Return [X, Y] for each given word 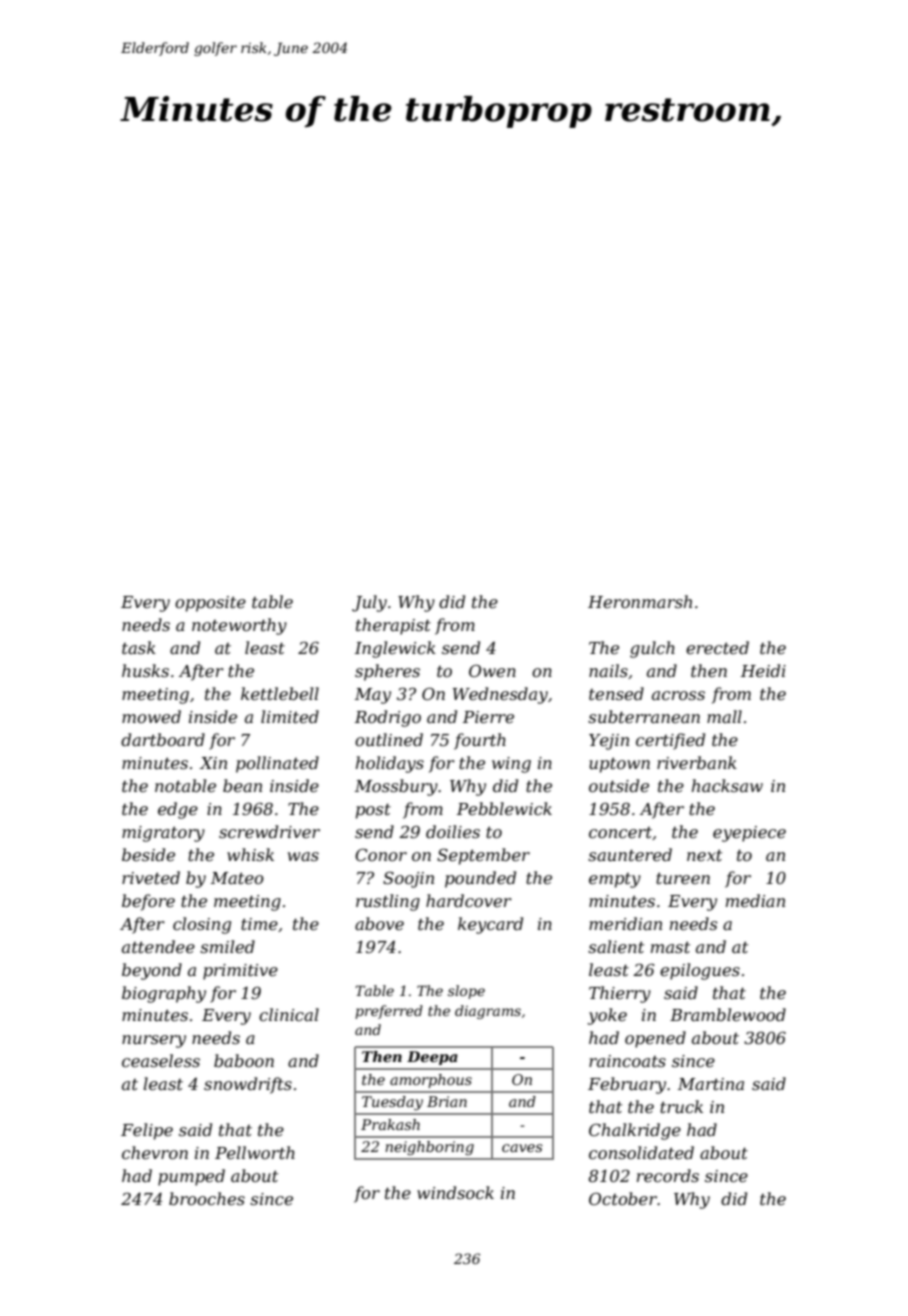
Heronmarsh [640, 601]
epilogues [700, 971]
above [379, 923]
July [369, 603]
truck [681, 1106]
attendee [158, 946]
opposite [210, 604]
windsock [455, 1192]
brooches [207, 1198]
